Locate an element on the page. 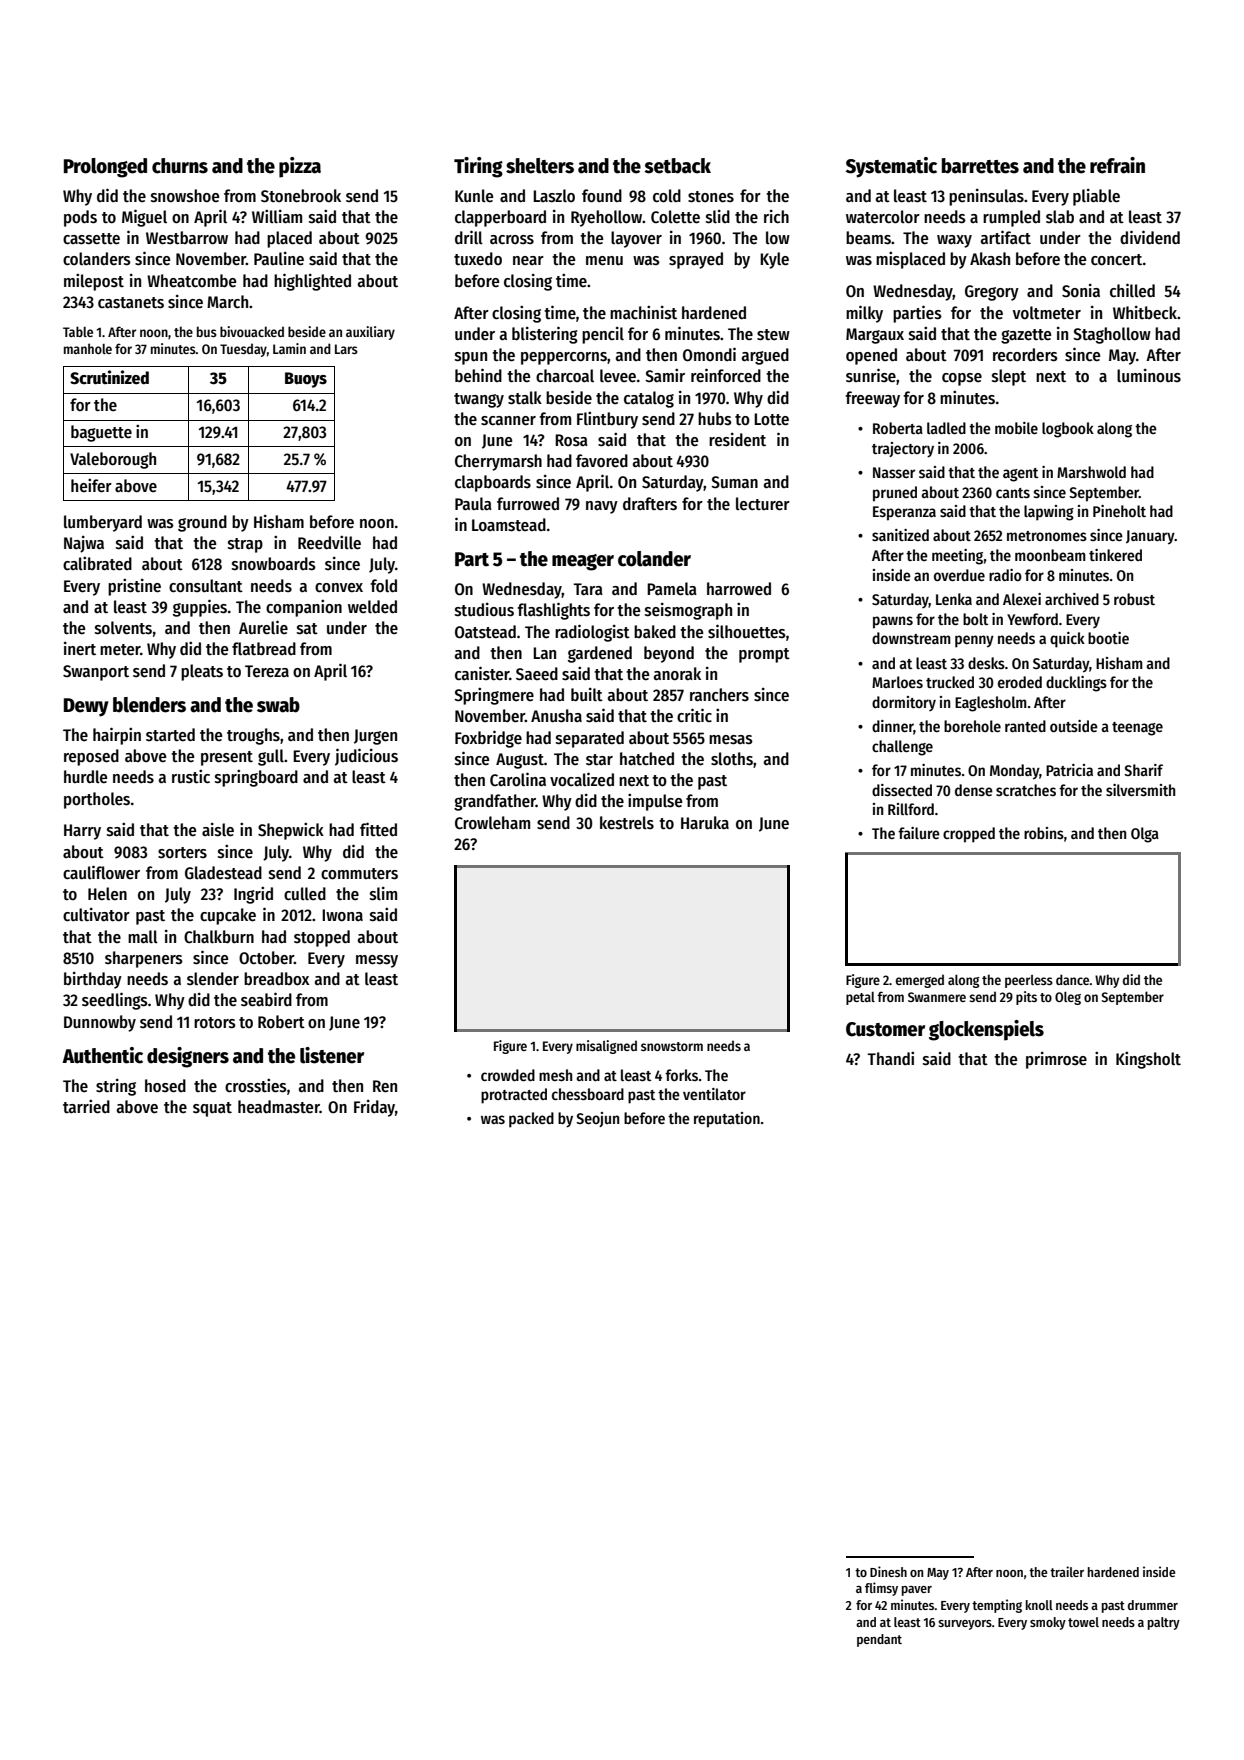  blistering is located at coordinates (545, 335).
